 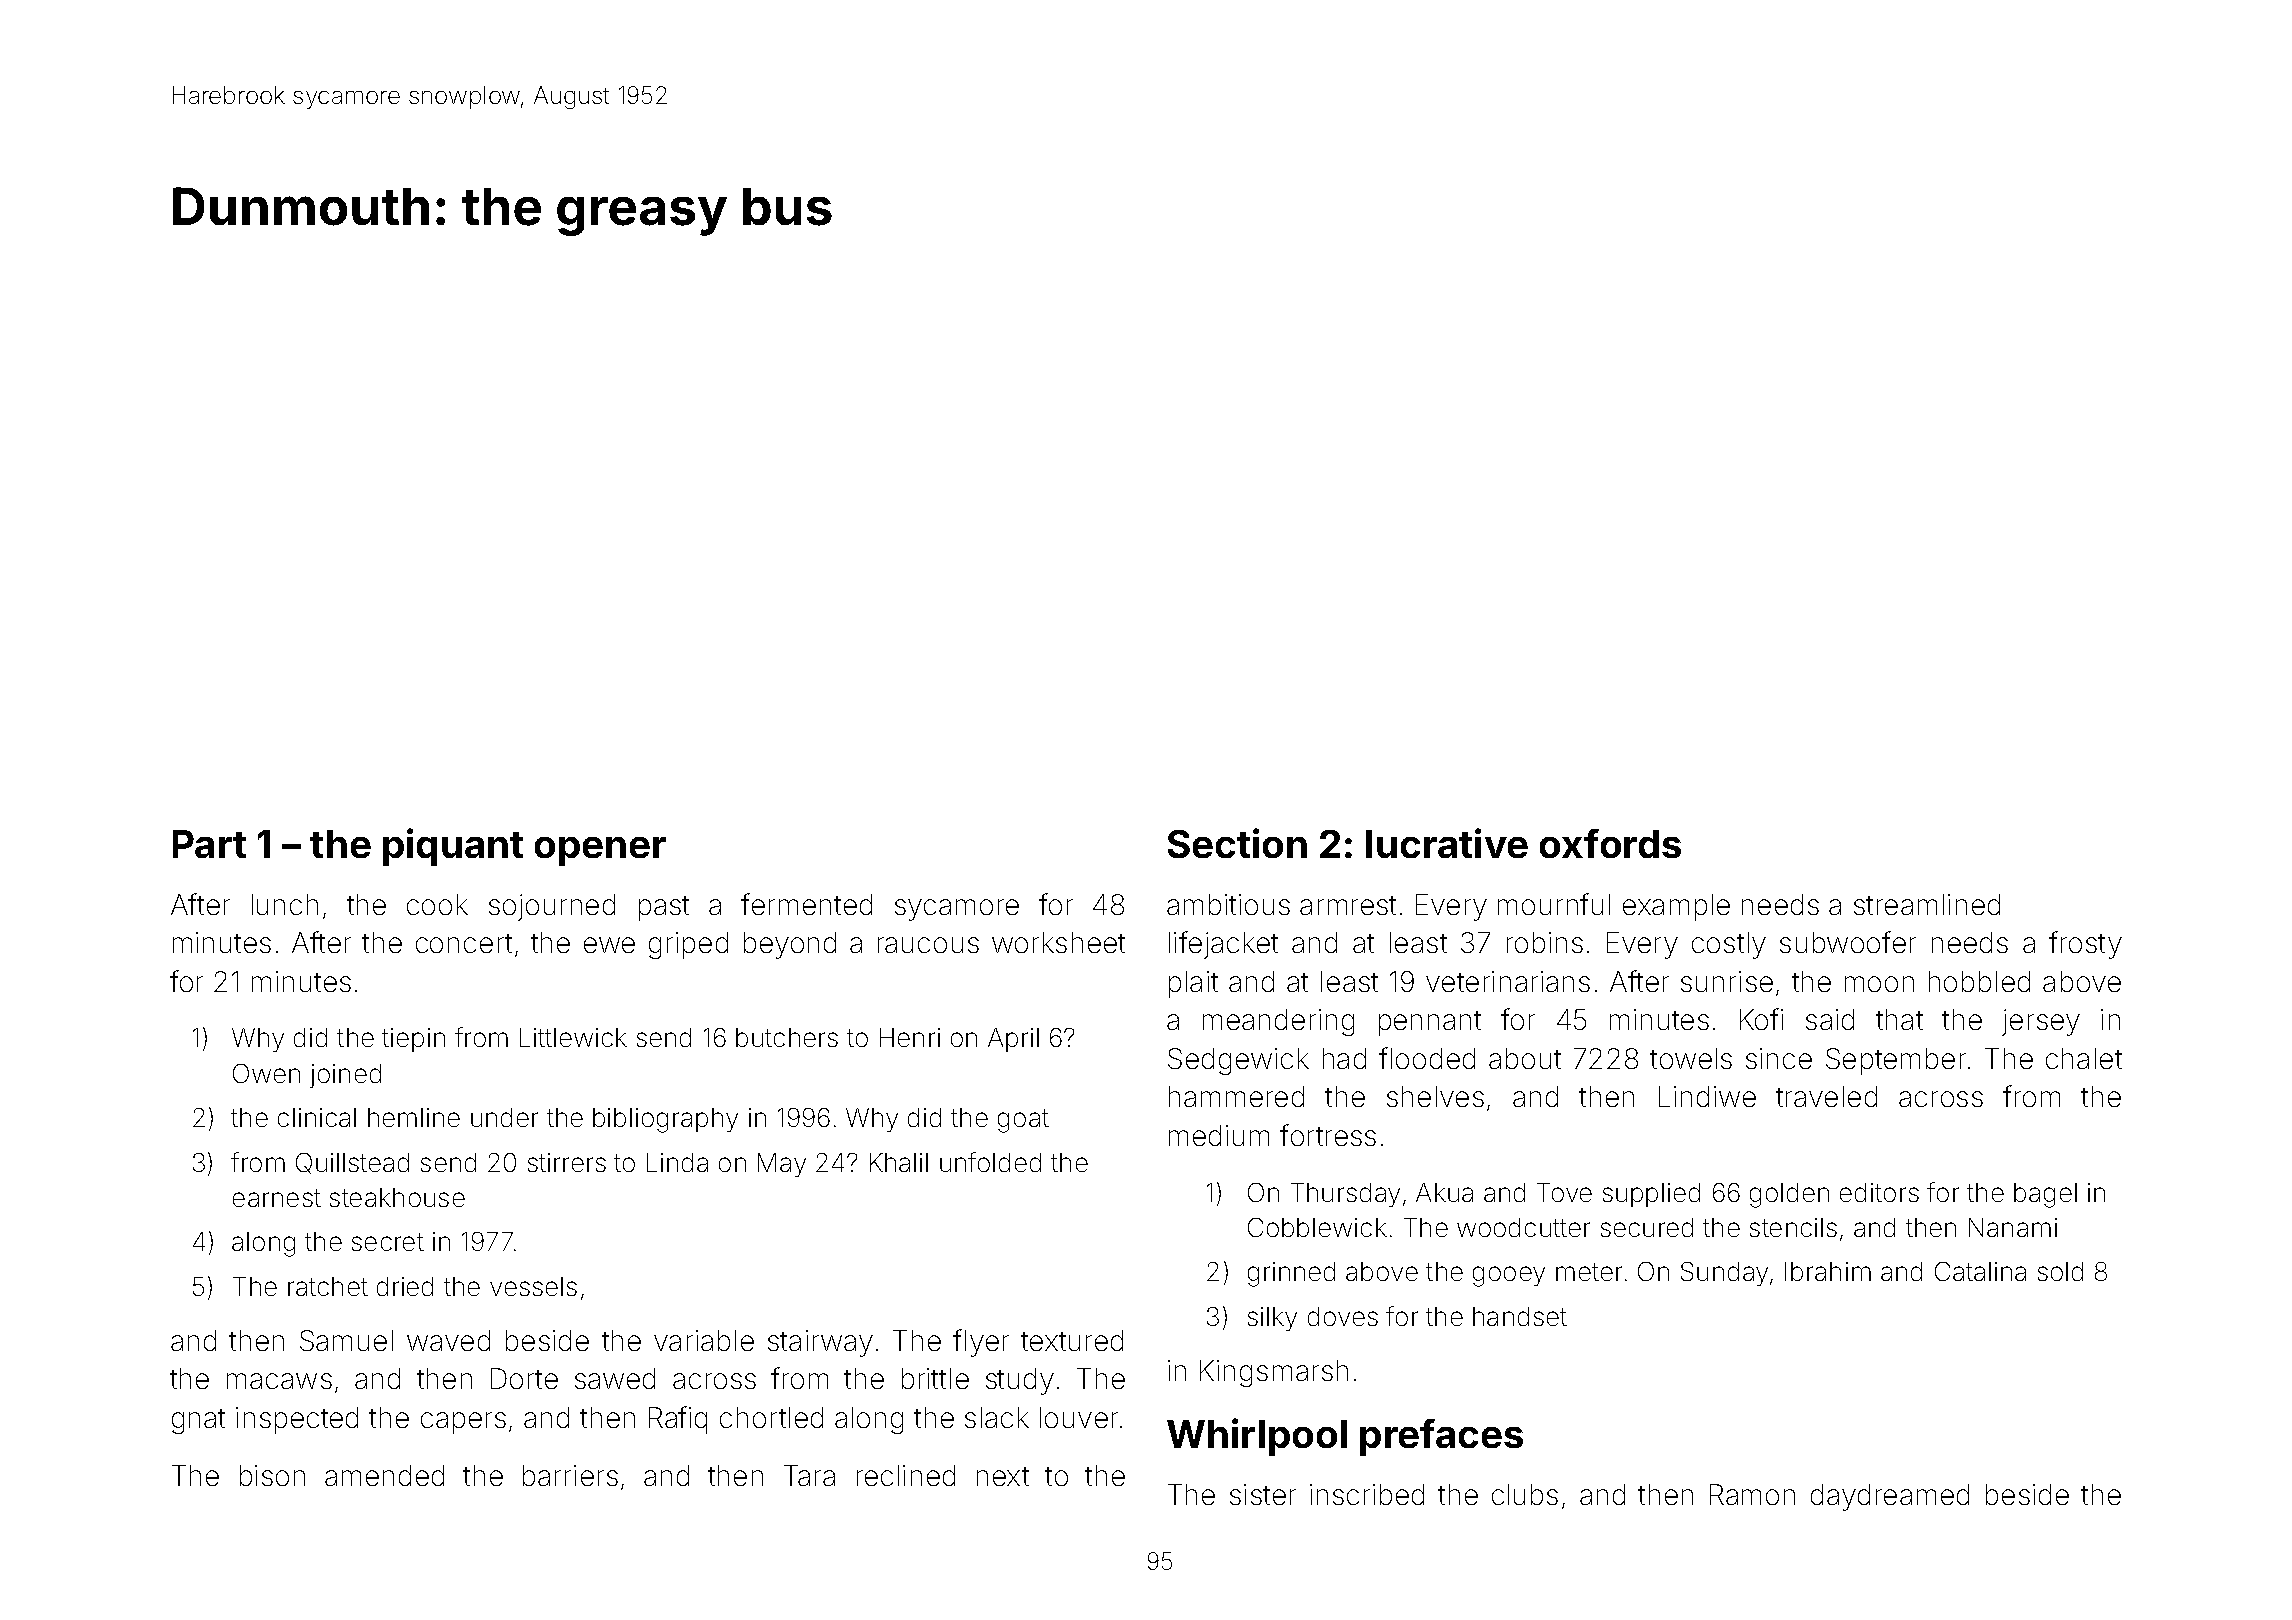 I want to click on lucrative, so click(x=1447, y=843).
